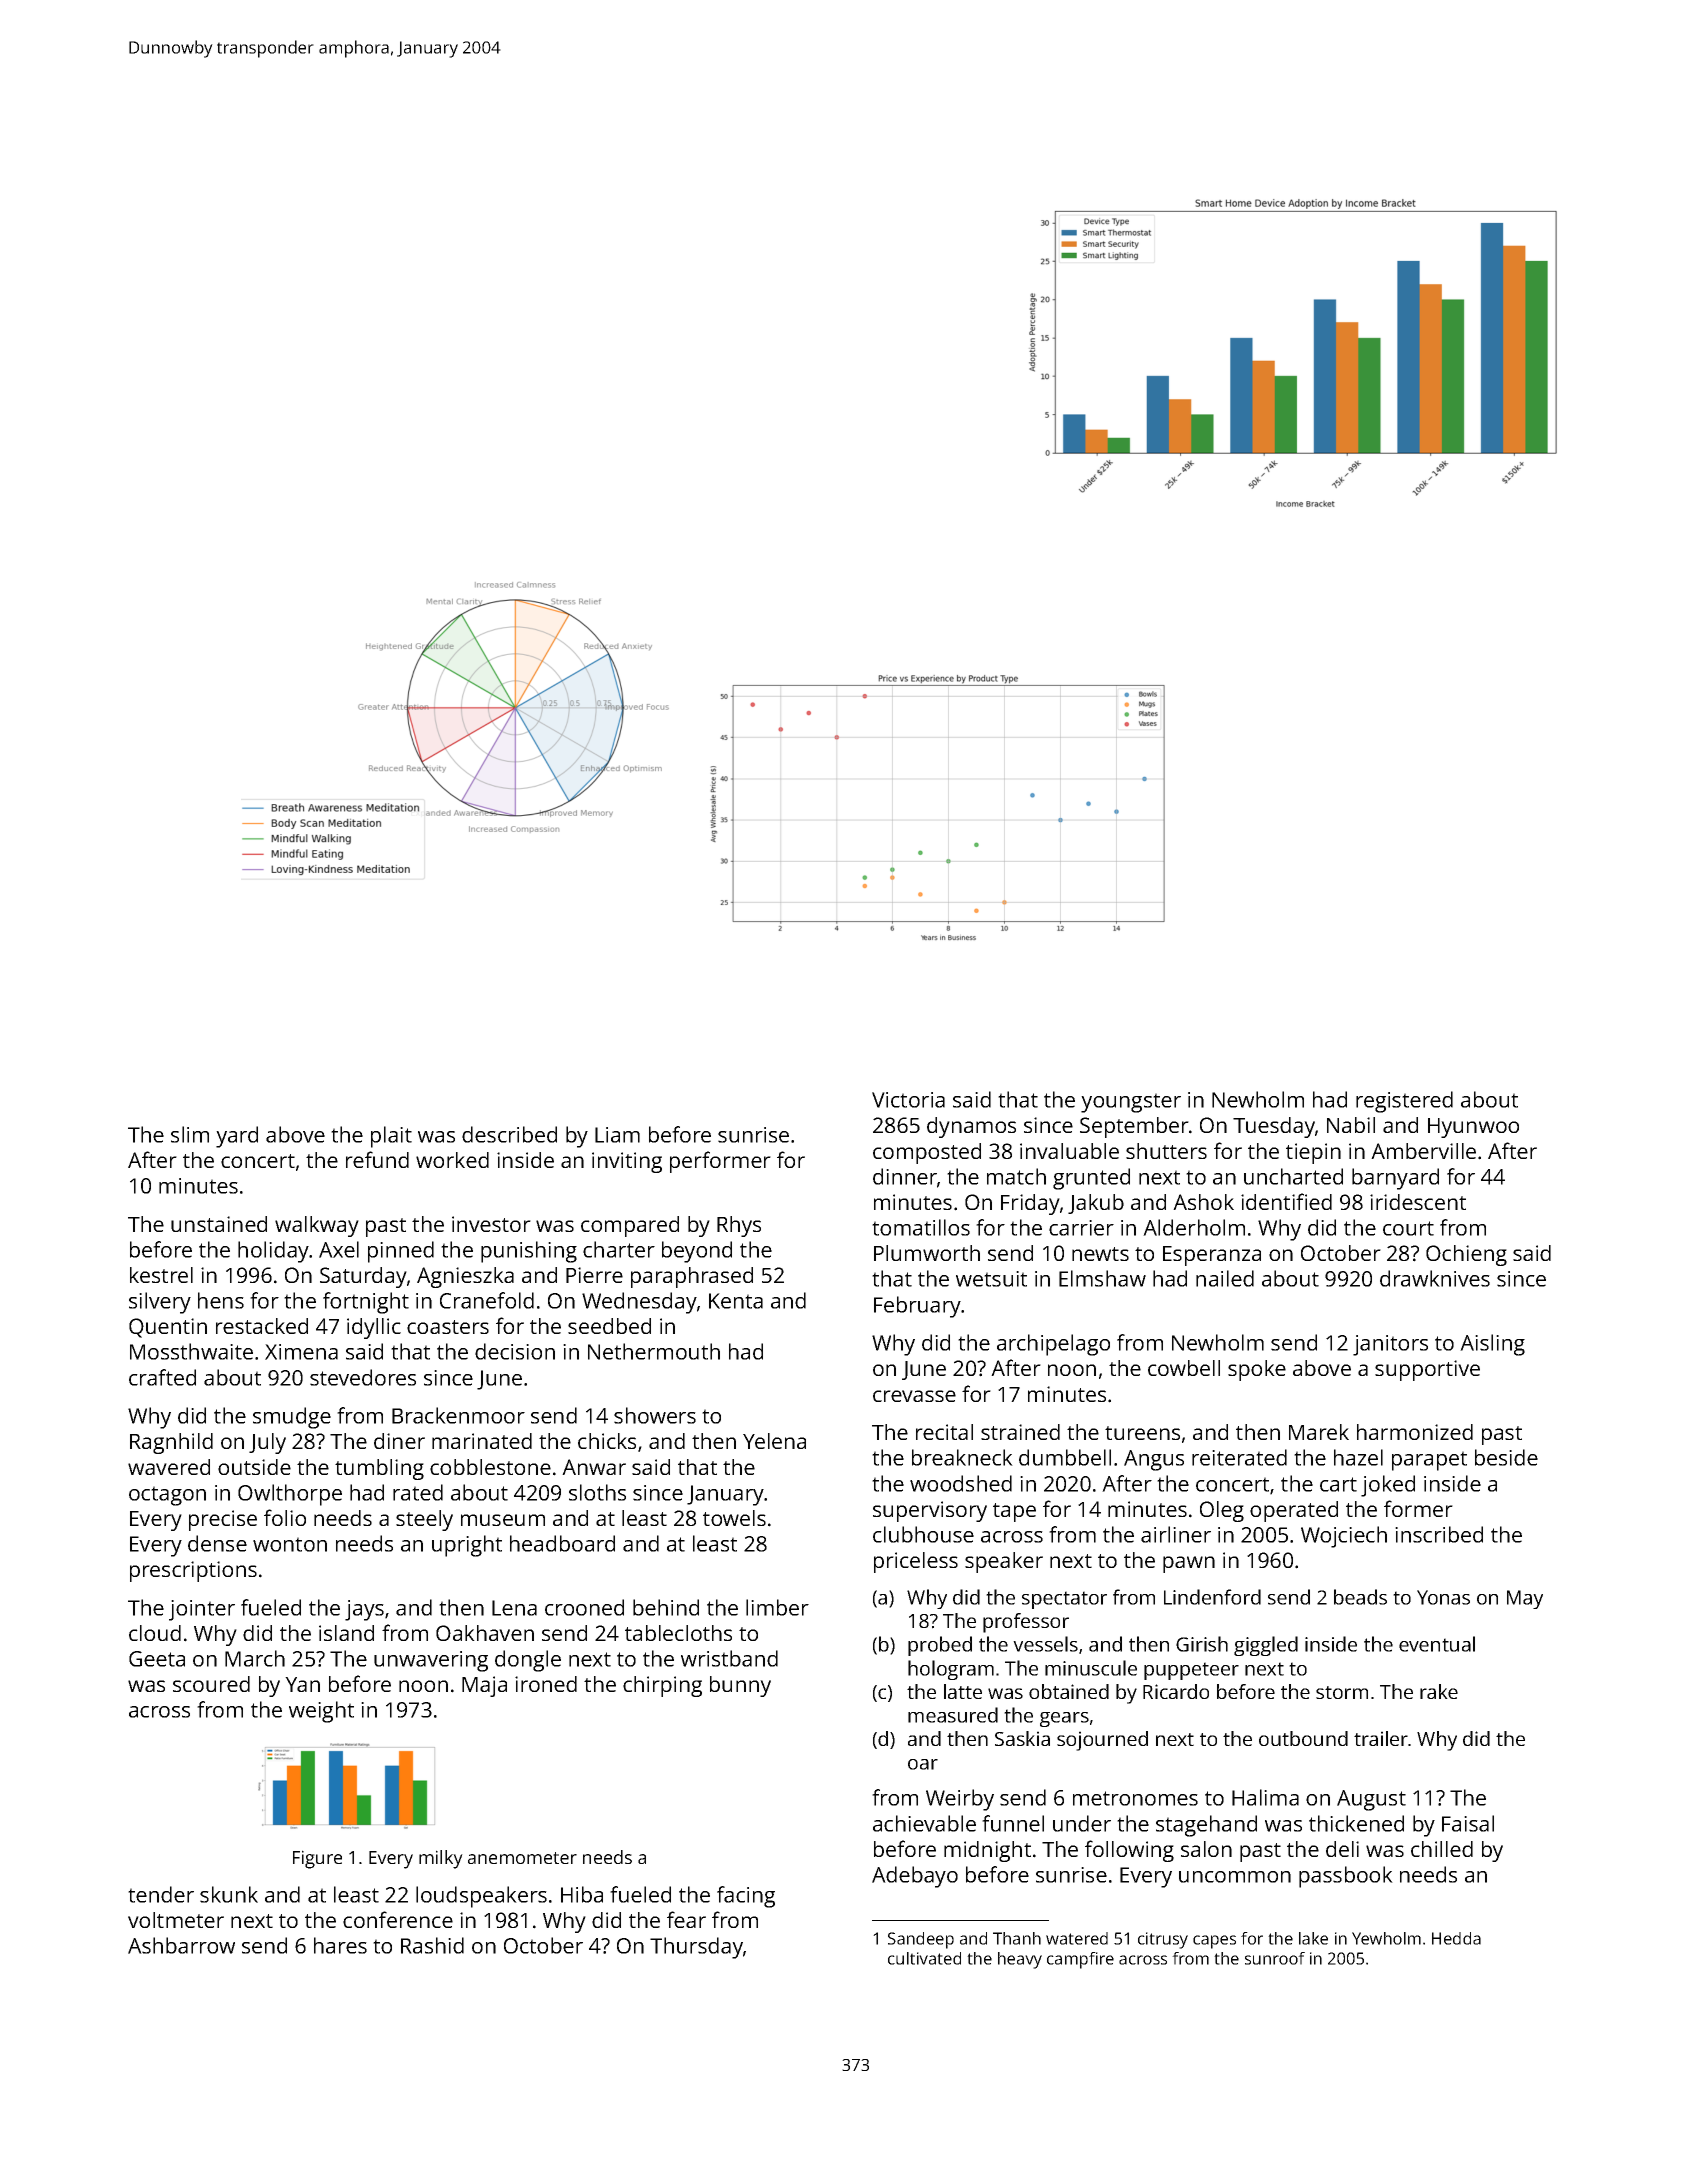  What do you see at coordinates (340, 1945) in the screenshot?
I see `hares` at bounding box center [340, 1945].
